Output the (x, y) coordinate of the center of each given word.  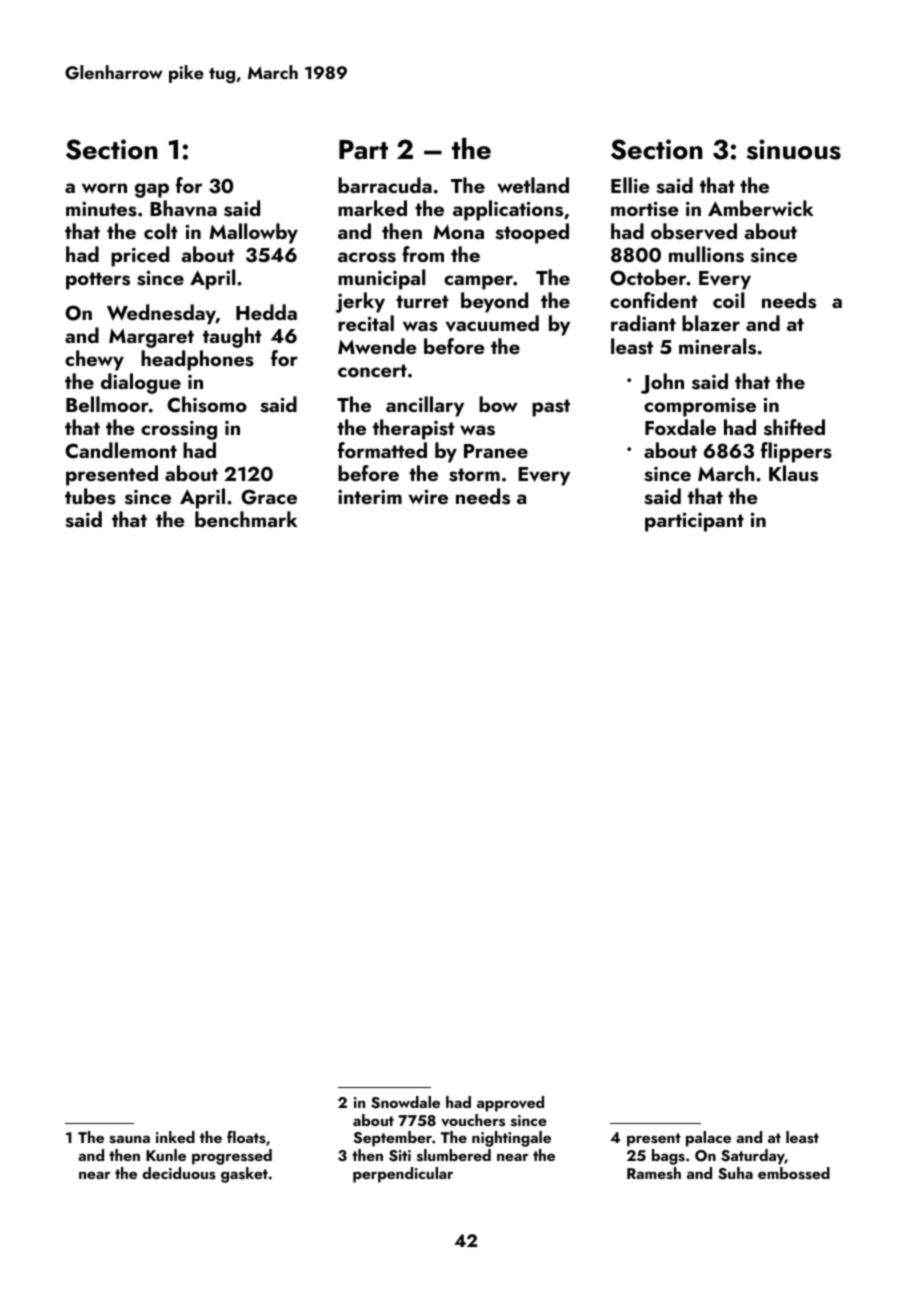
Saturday (753, 1157)
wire (428, 496)
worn (104, 188)
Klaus (793, 473)
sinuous (794, 149)
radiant (643, 323)
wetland (533, 185)
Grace (269, 497)
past (551, 408)
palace (708, 1139)
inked (175, 1137)
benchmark (246, 519)
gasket (244, 1175)
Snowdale (405, 1102)
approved (510, 1104)
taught (232, 337)
